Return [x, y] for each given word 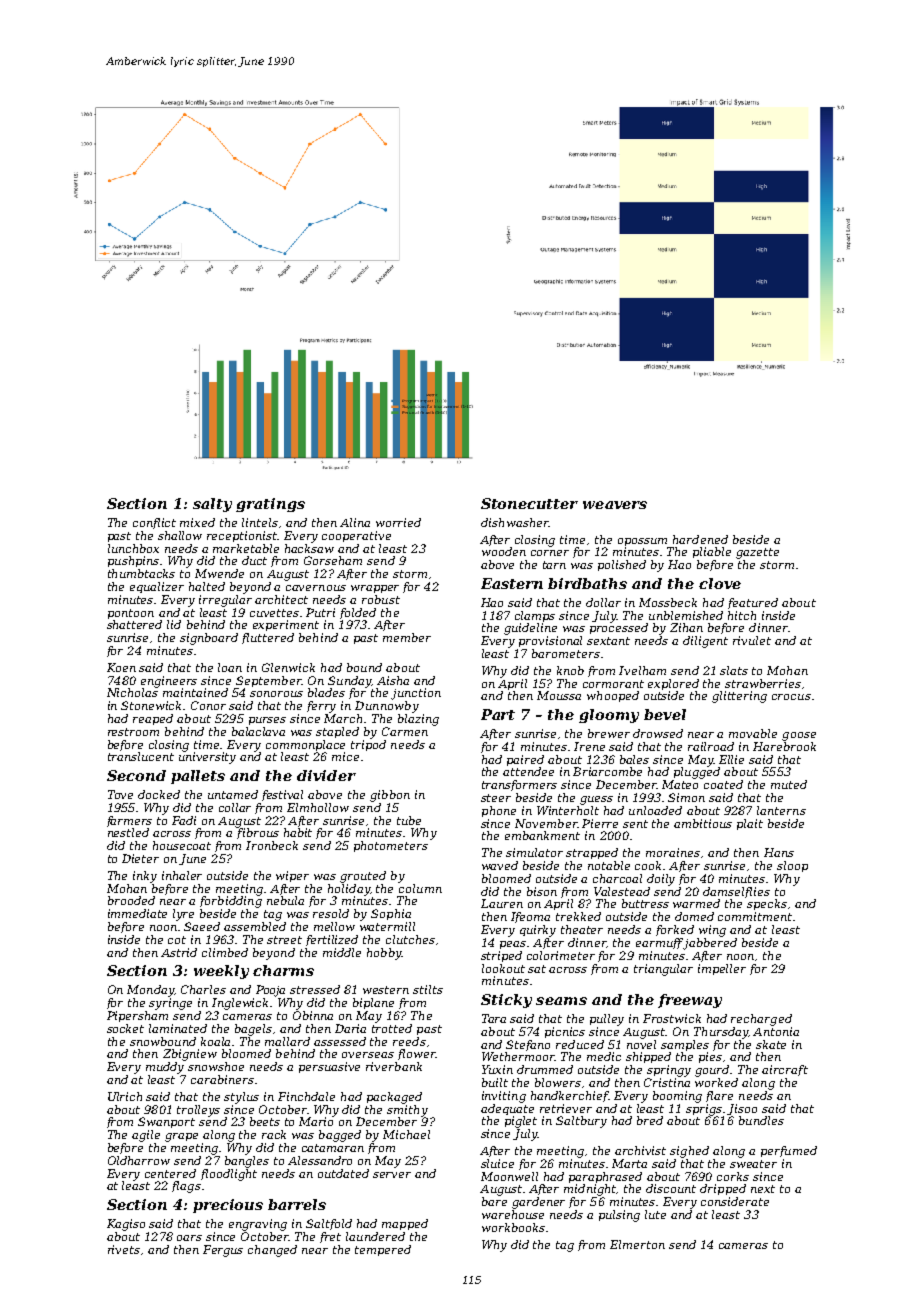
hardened [700, 539]
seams [561, 1001]
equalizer [157, 587]
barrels [297, 1204]
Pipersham [137, 1016]
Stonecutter [529, 503]
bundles [761, 1120]
